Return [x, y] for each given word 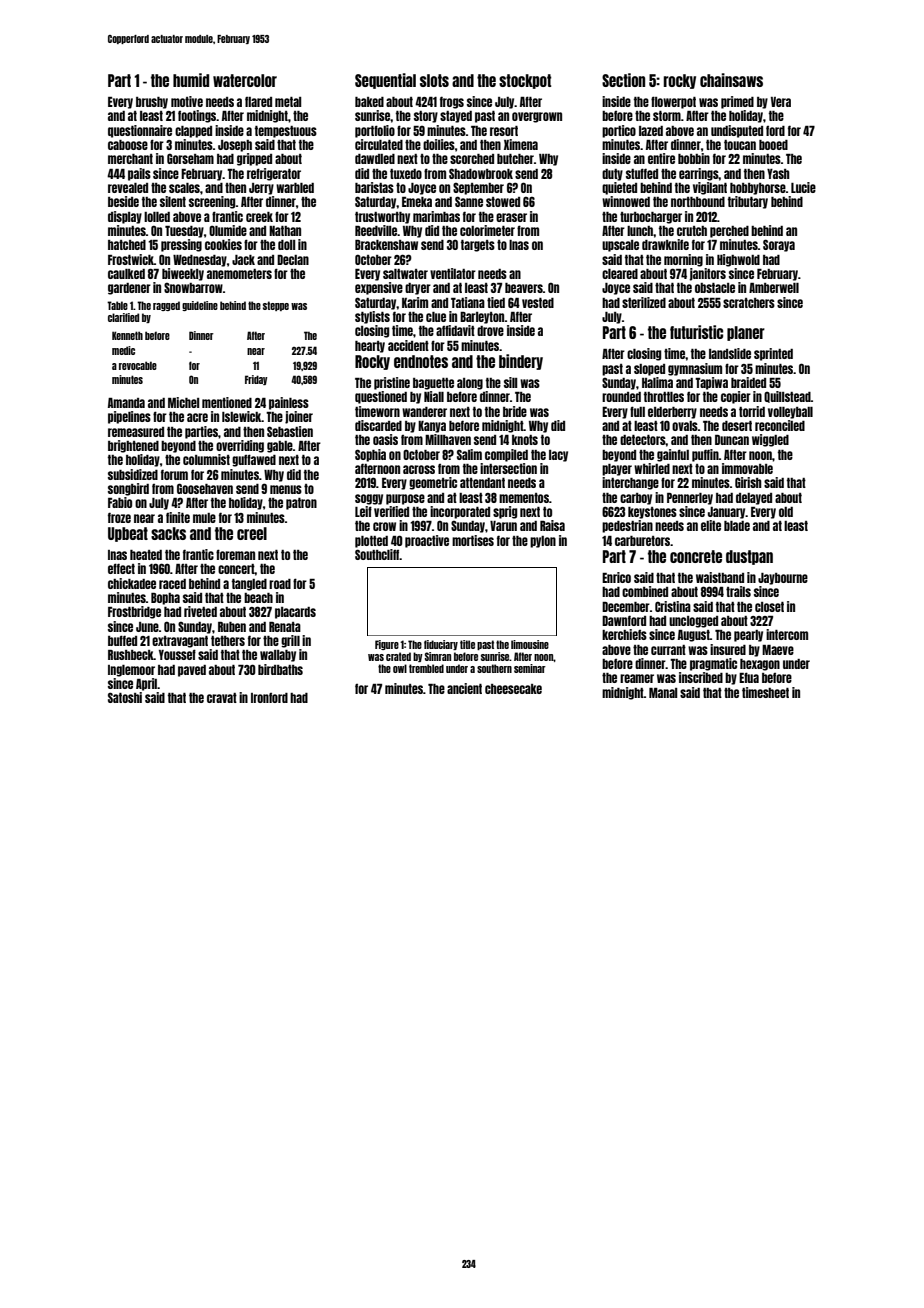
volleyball [790, 413]
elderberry [672, 413]
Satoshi [125, 697]
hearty [370, 347]
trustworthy [382, 218]
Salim [469, 454]
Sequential [385, 81]
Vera [781, 102]
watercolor [245, 80]
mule [204, 518]
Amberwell [774, 288]
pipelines [129, 417]
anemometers [239, 274]
